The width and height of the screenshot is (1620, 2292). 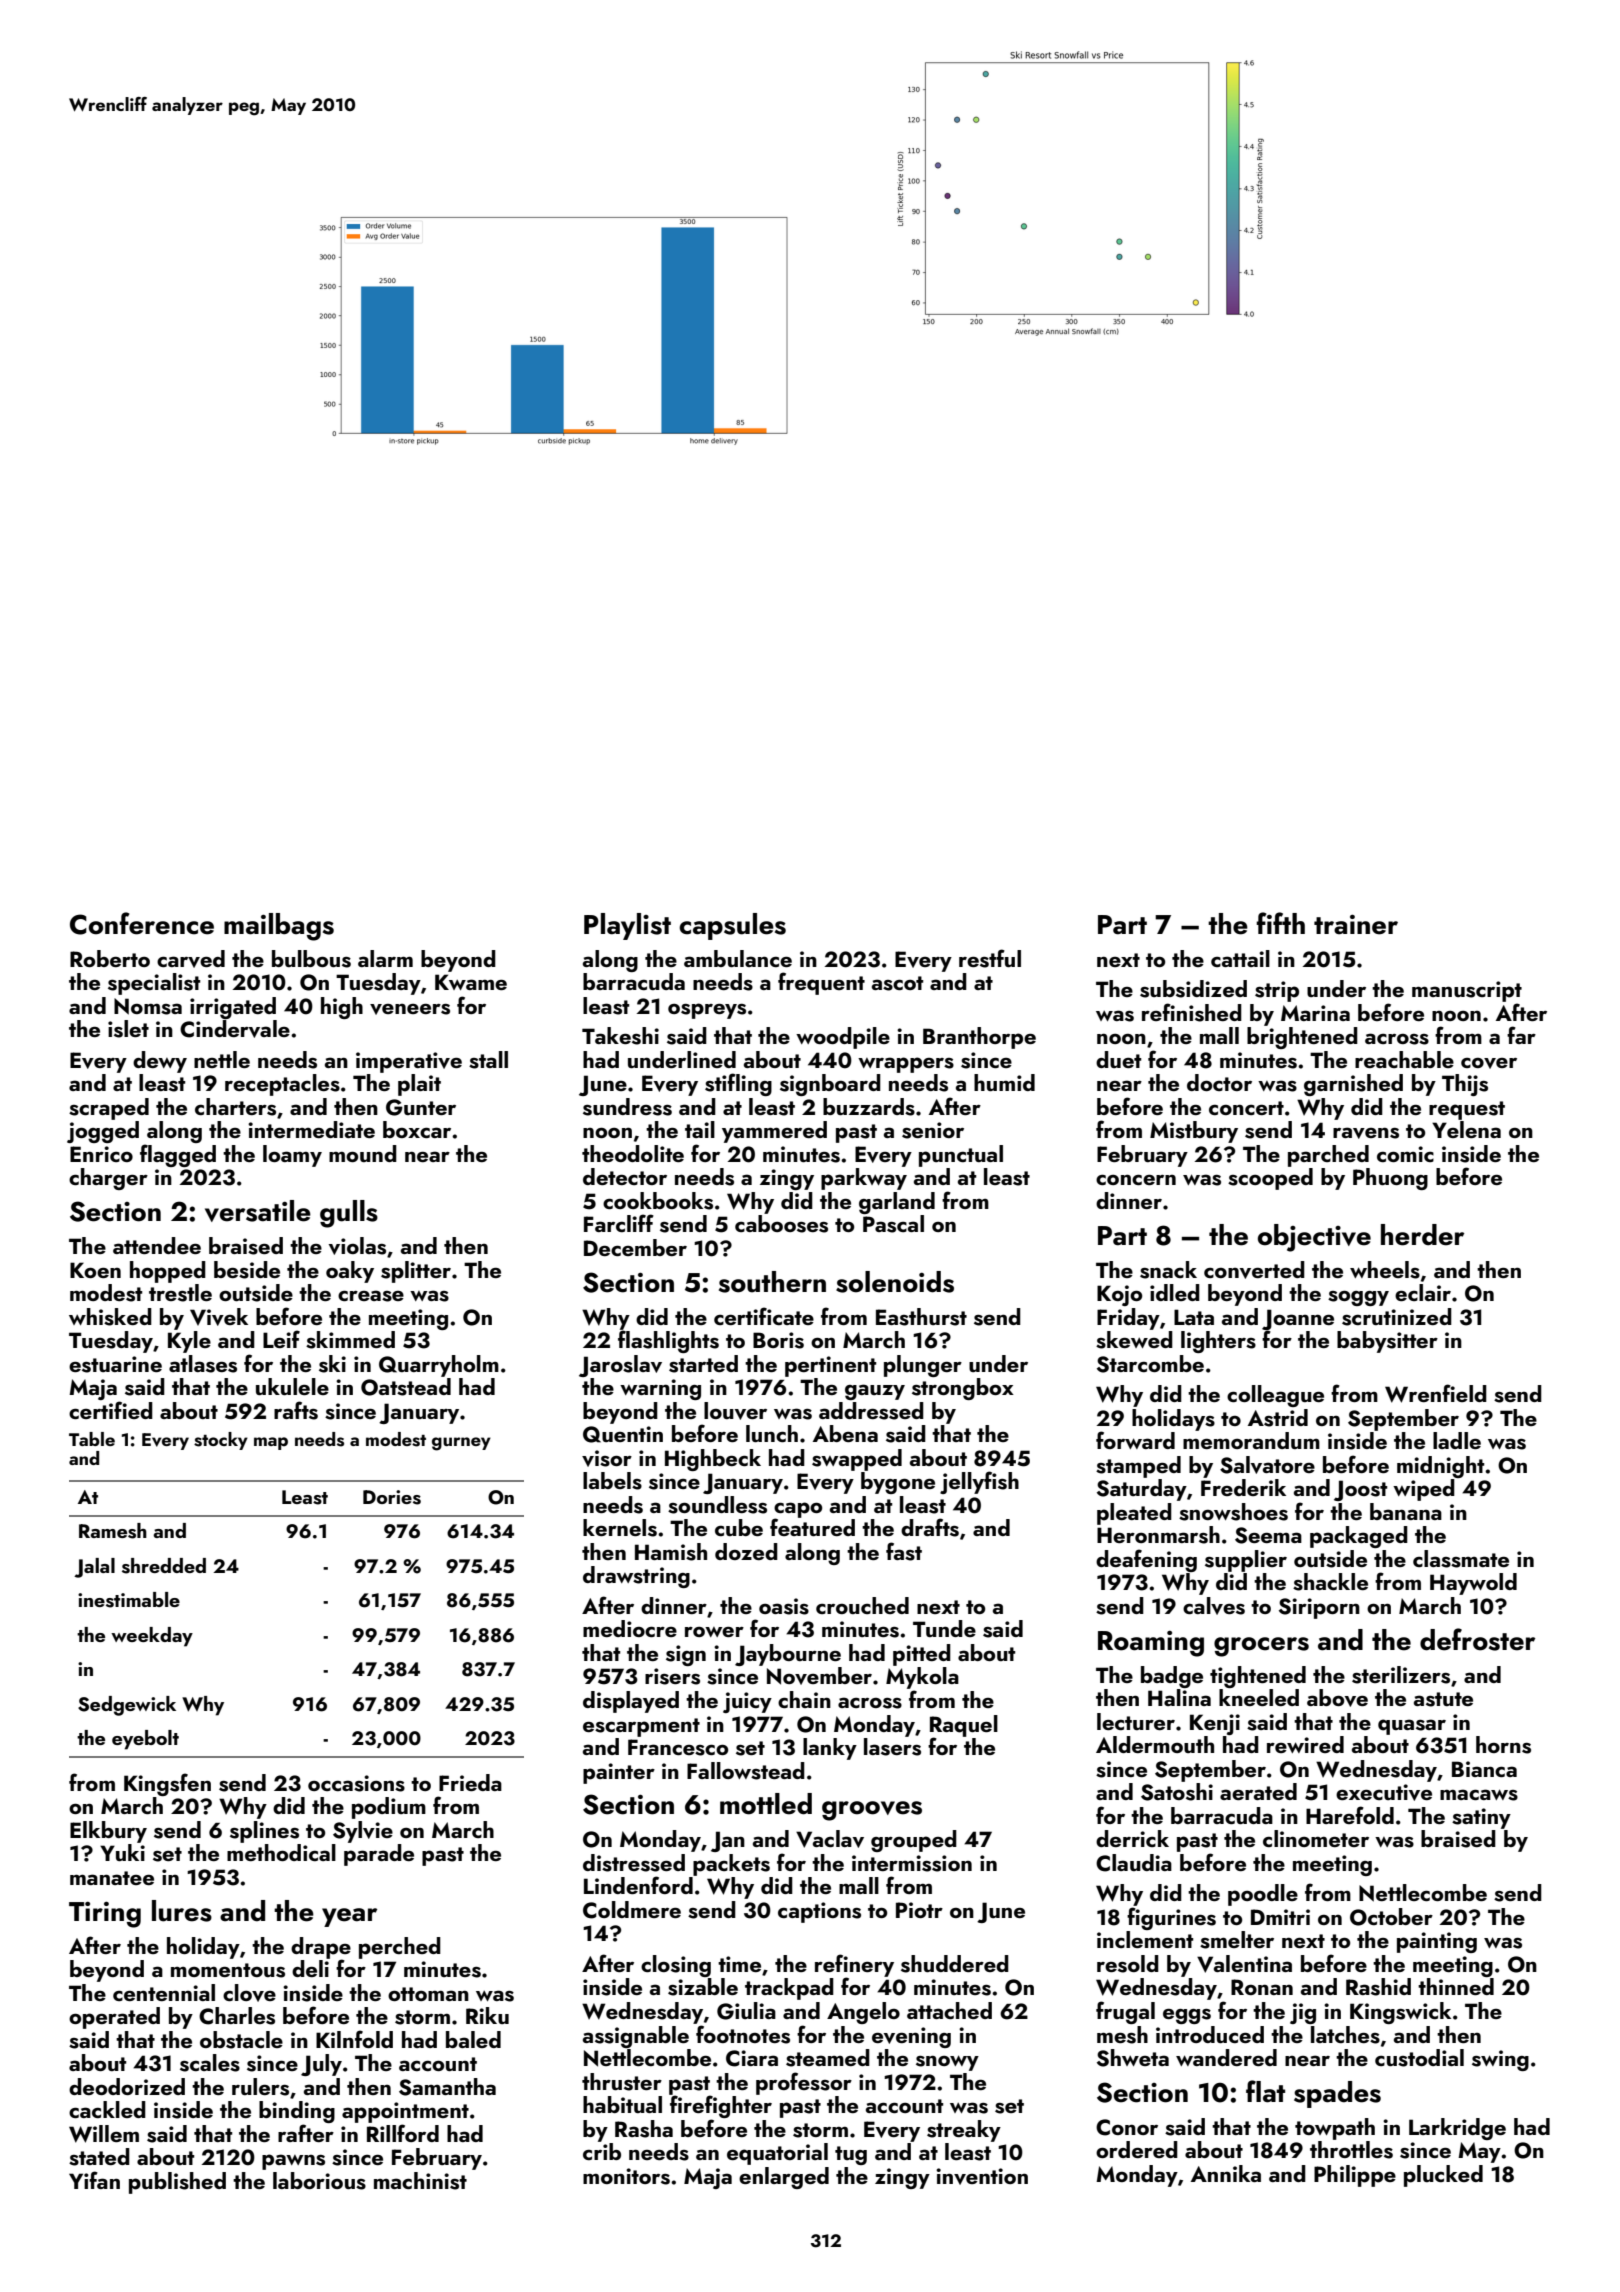 What do you see at coordinates (732, 926) in the screenshot?
I see `capsules` at bounding box center [732, 926].
